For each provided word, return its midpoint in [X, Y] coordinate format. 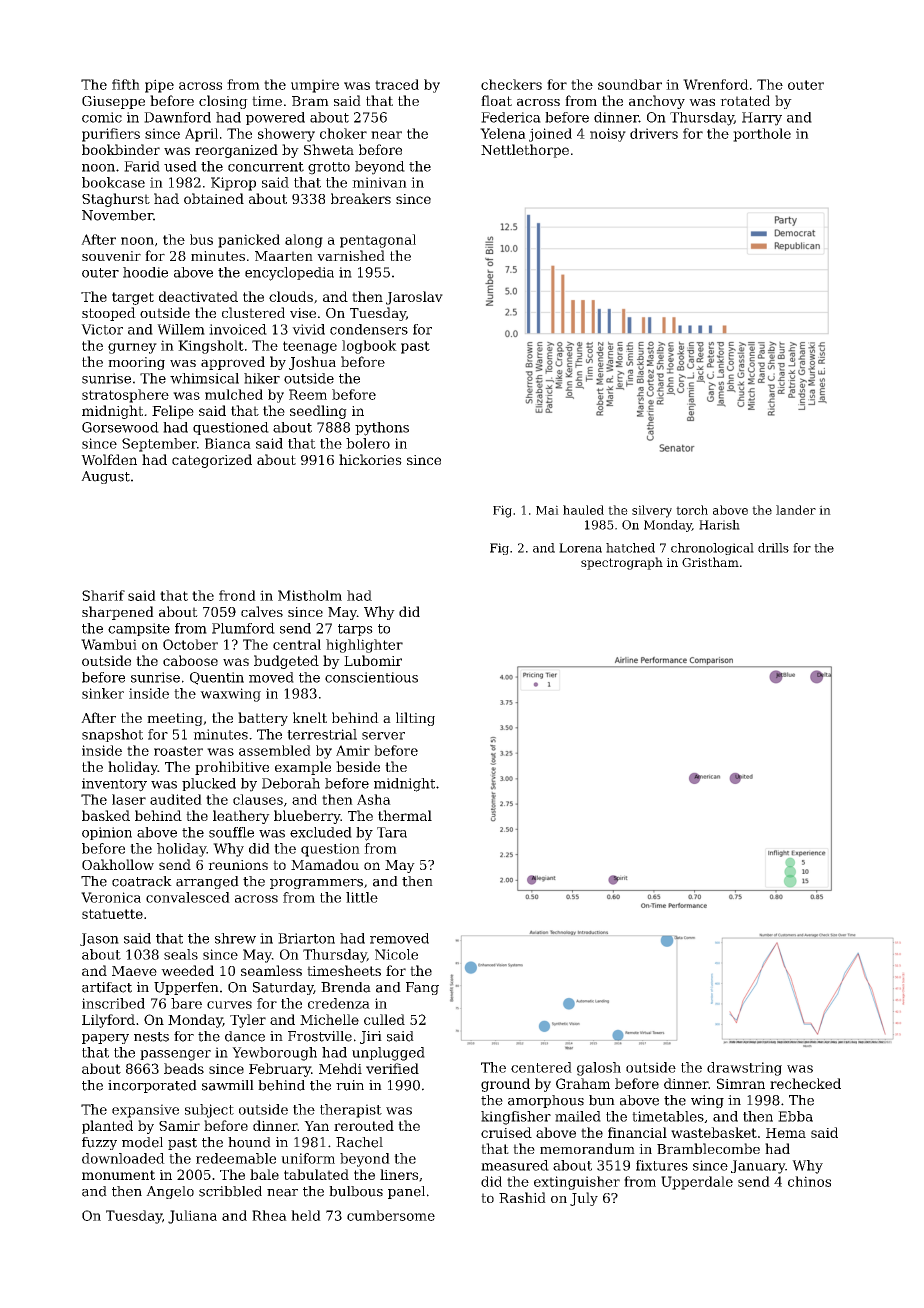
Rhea [269, 1215]
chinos [809, 1181]
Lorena [580, 548]
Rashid [522, 1197]
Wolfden [109, 459]
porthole [762, 135]
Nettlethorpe [525, 151]
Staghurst [116, 200]
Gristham [710, 562]
